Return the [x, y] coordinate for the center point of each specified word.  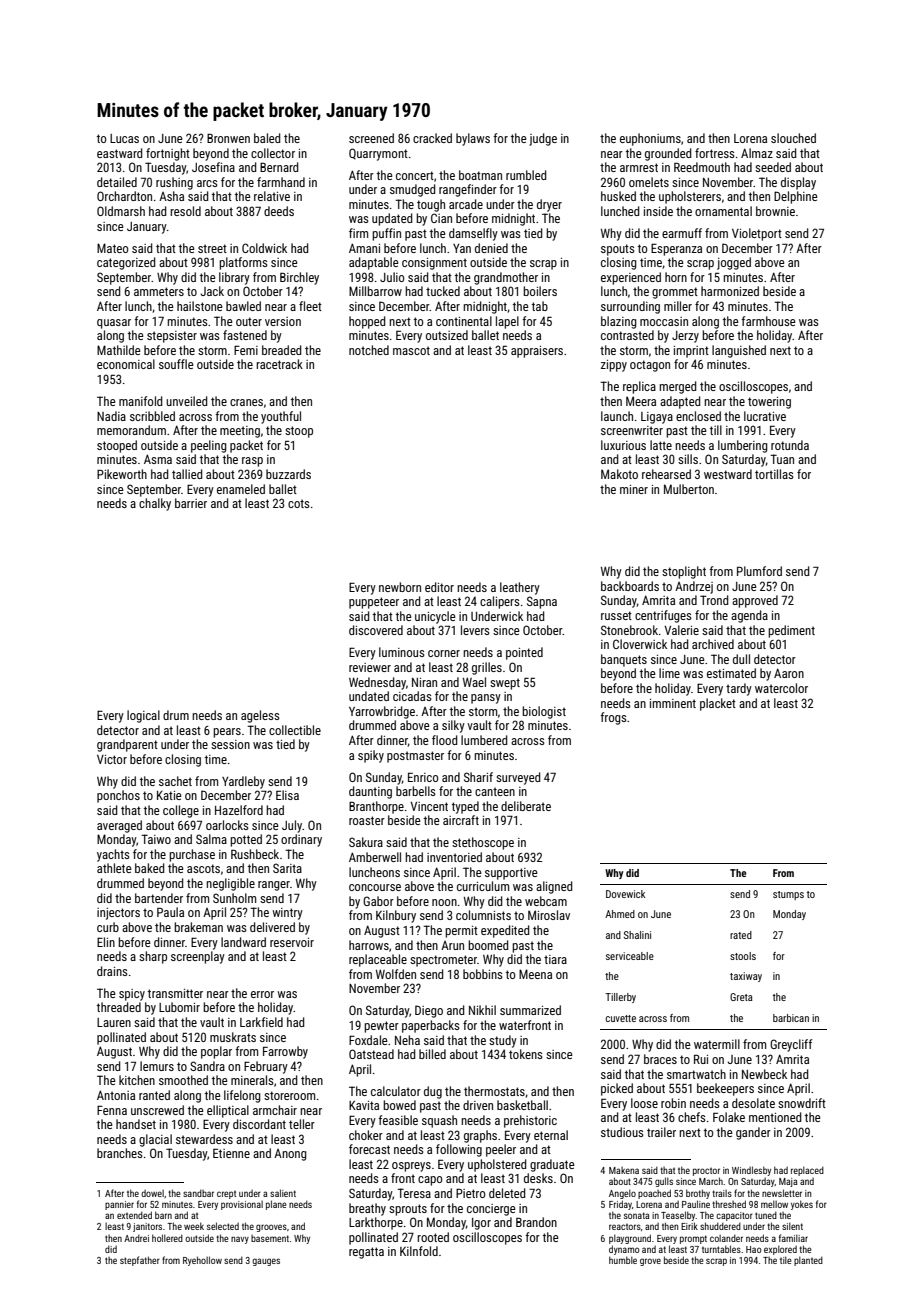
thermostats [494, 1091]
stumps [788, 895]
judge [543, 139]
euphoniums [650, 139]
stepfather [140, 1261]
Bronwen [228, 138]
